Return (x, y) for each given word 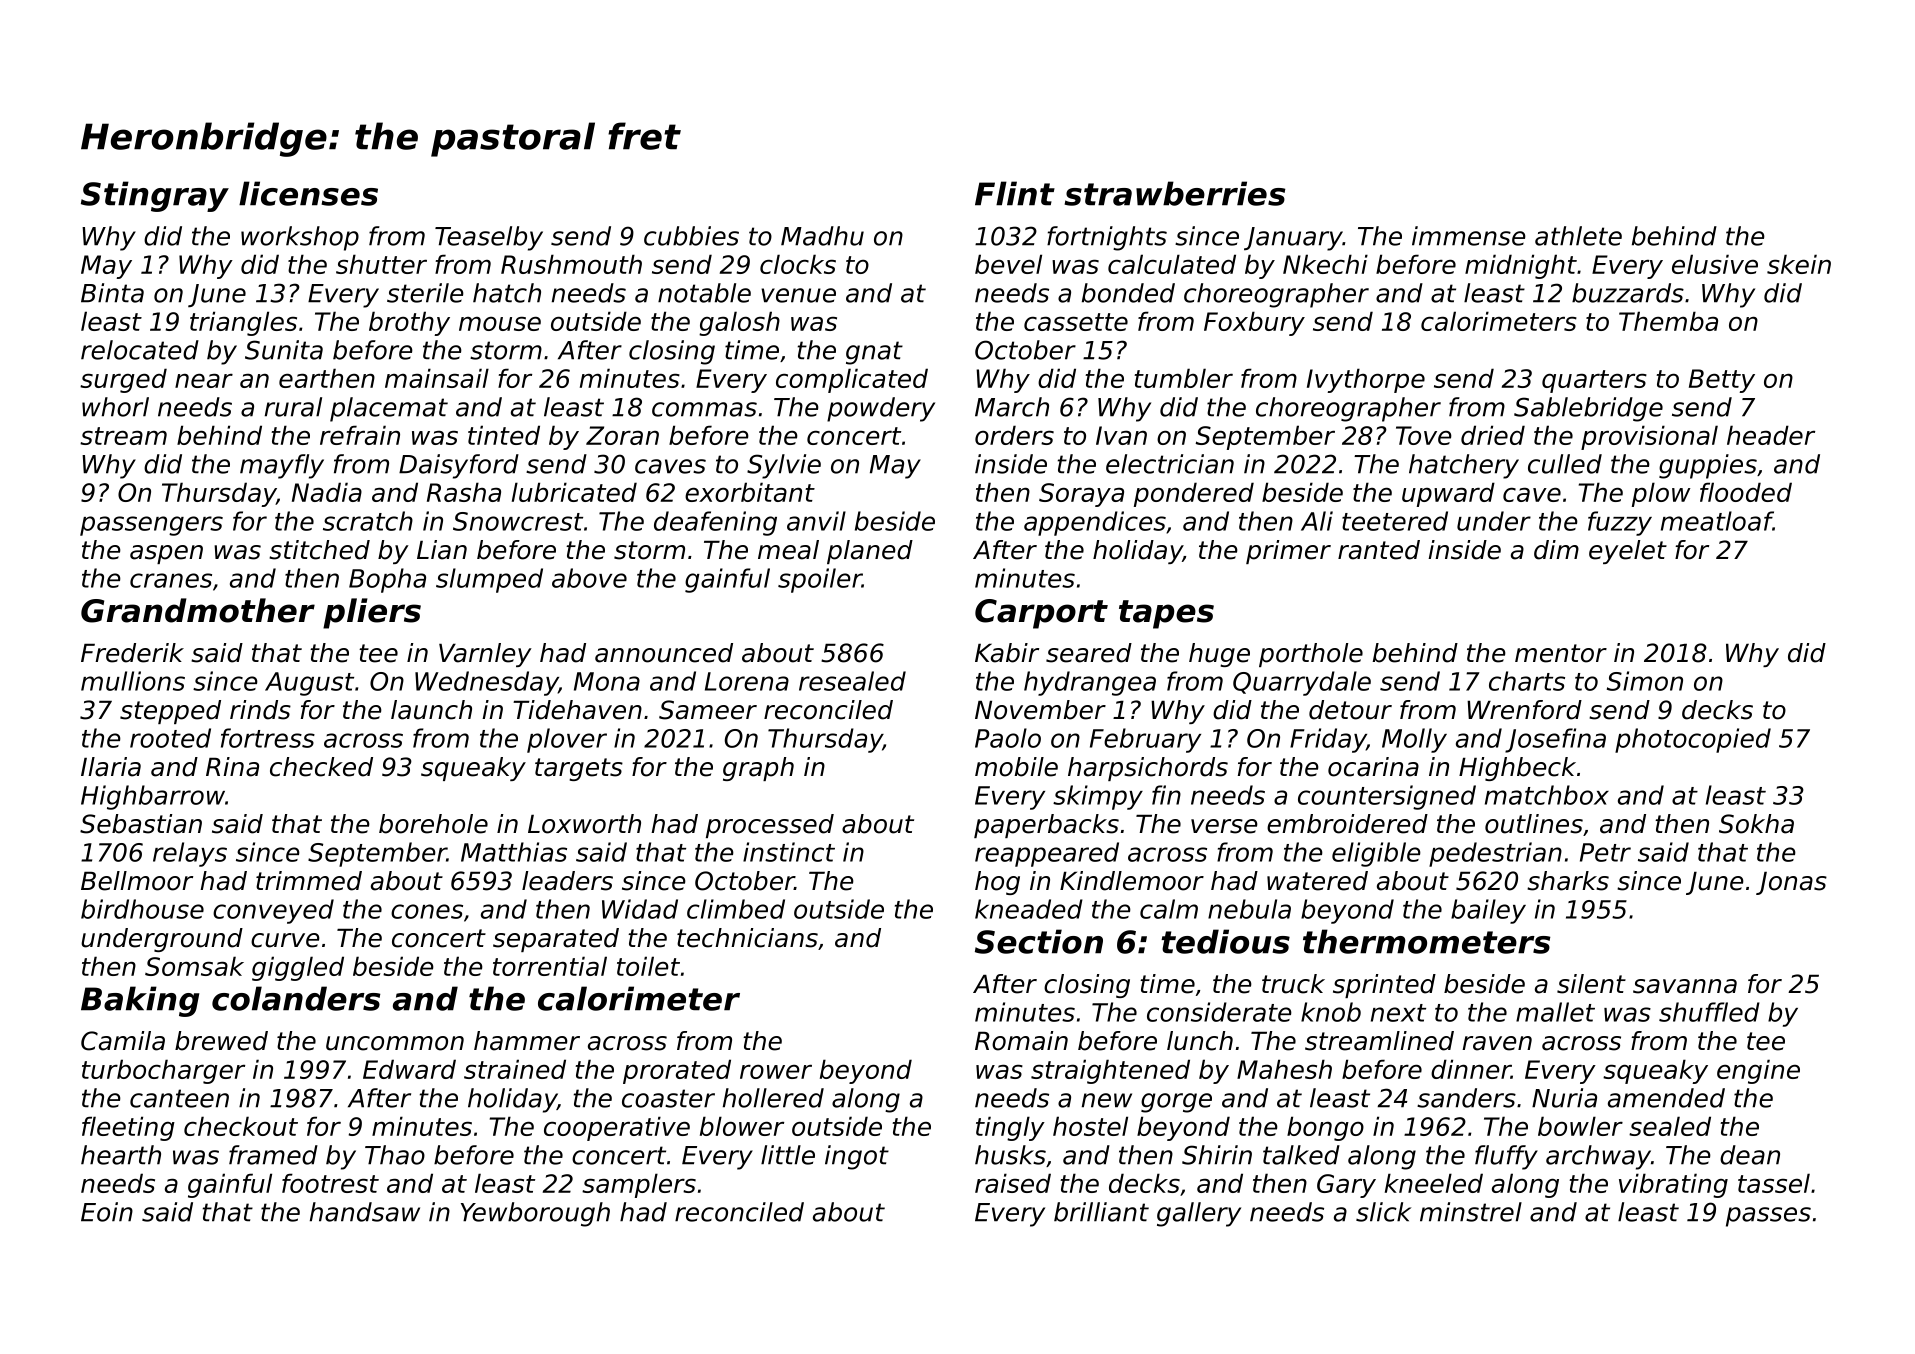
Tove (1424, 435)
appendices (1095, 523)
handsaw (365, 1212)
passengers (151, 526)
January (1293, 239)
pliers (372, 613)
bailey (1488, 911)
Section (1039, 941)
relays (190, 854)
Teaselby (489, 238)
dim (1556, 550)
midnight (1521, 266)
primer (1288, 552)
